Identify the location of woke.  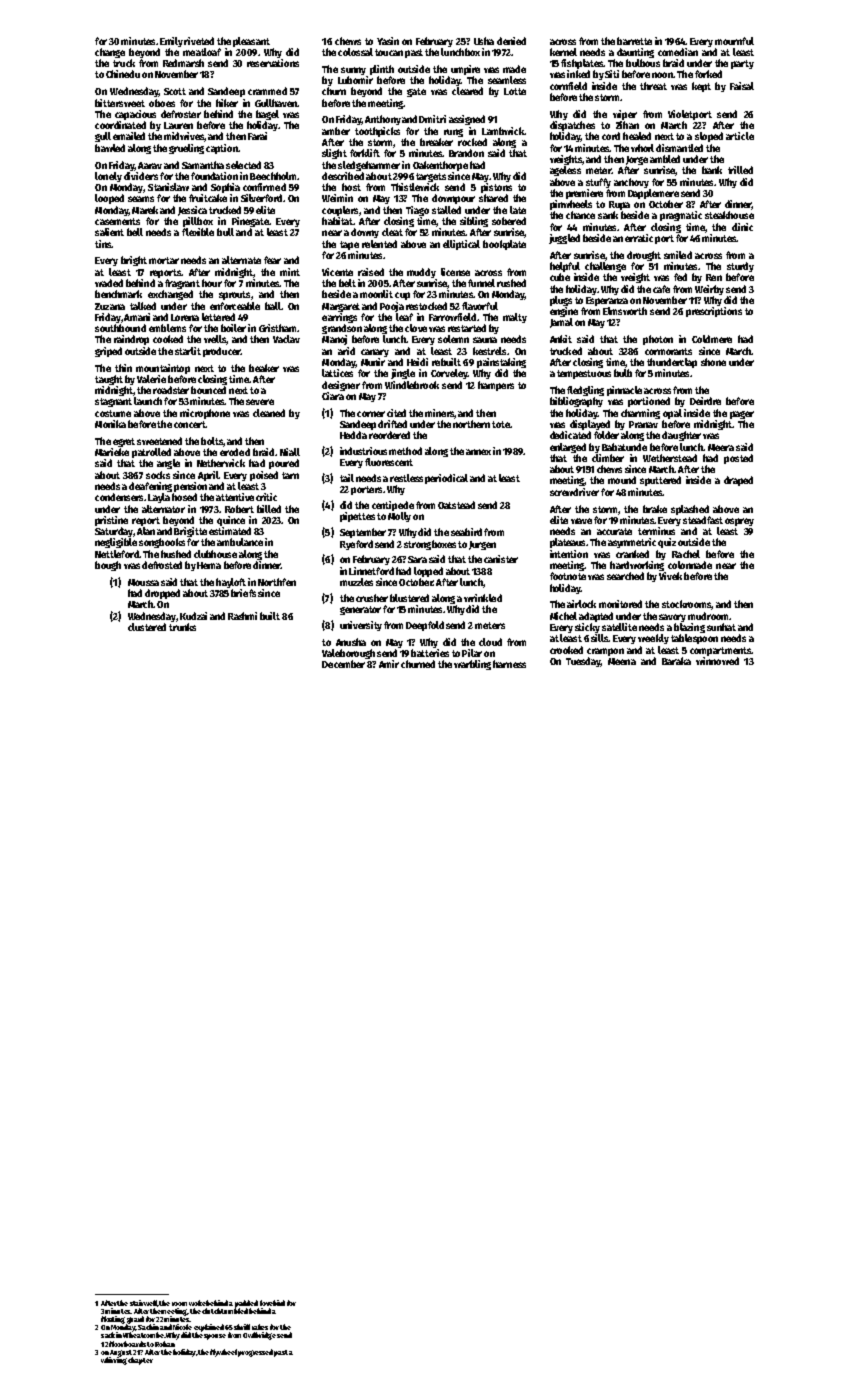
(197, 1303).
